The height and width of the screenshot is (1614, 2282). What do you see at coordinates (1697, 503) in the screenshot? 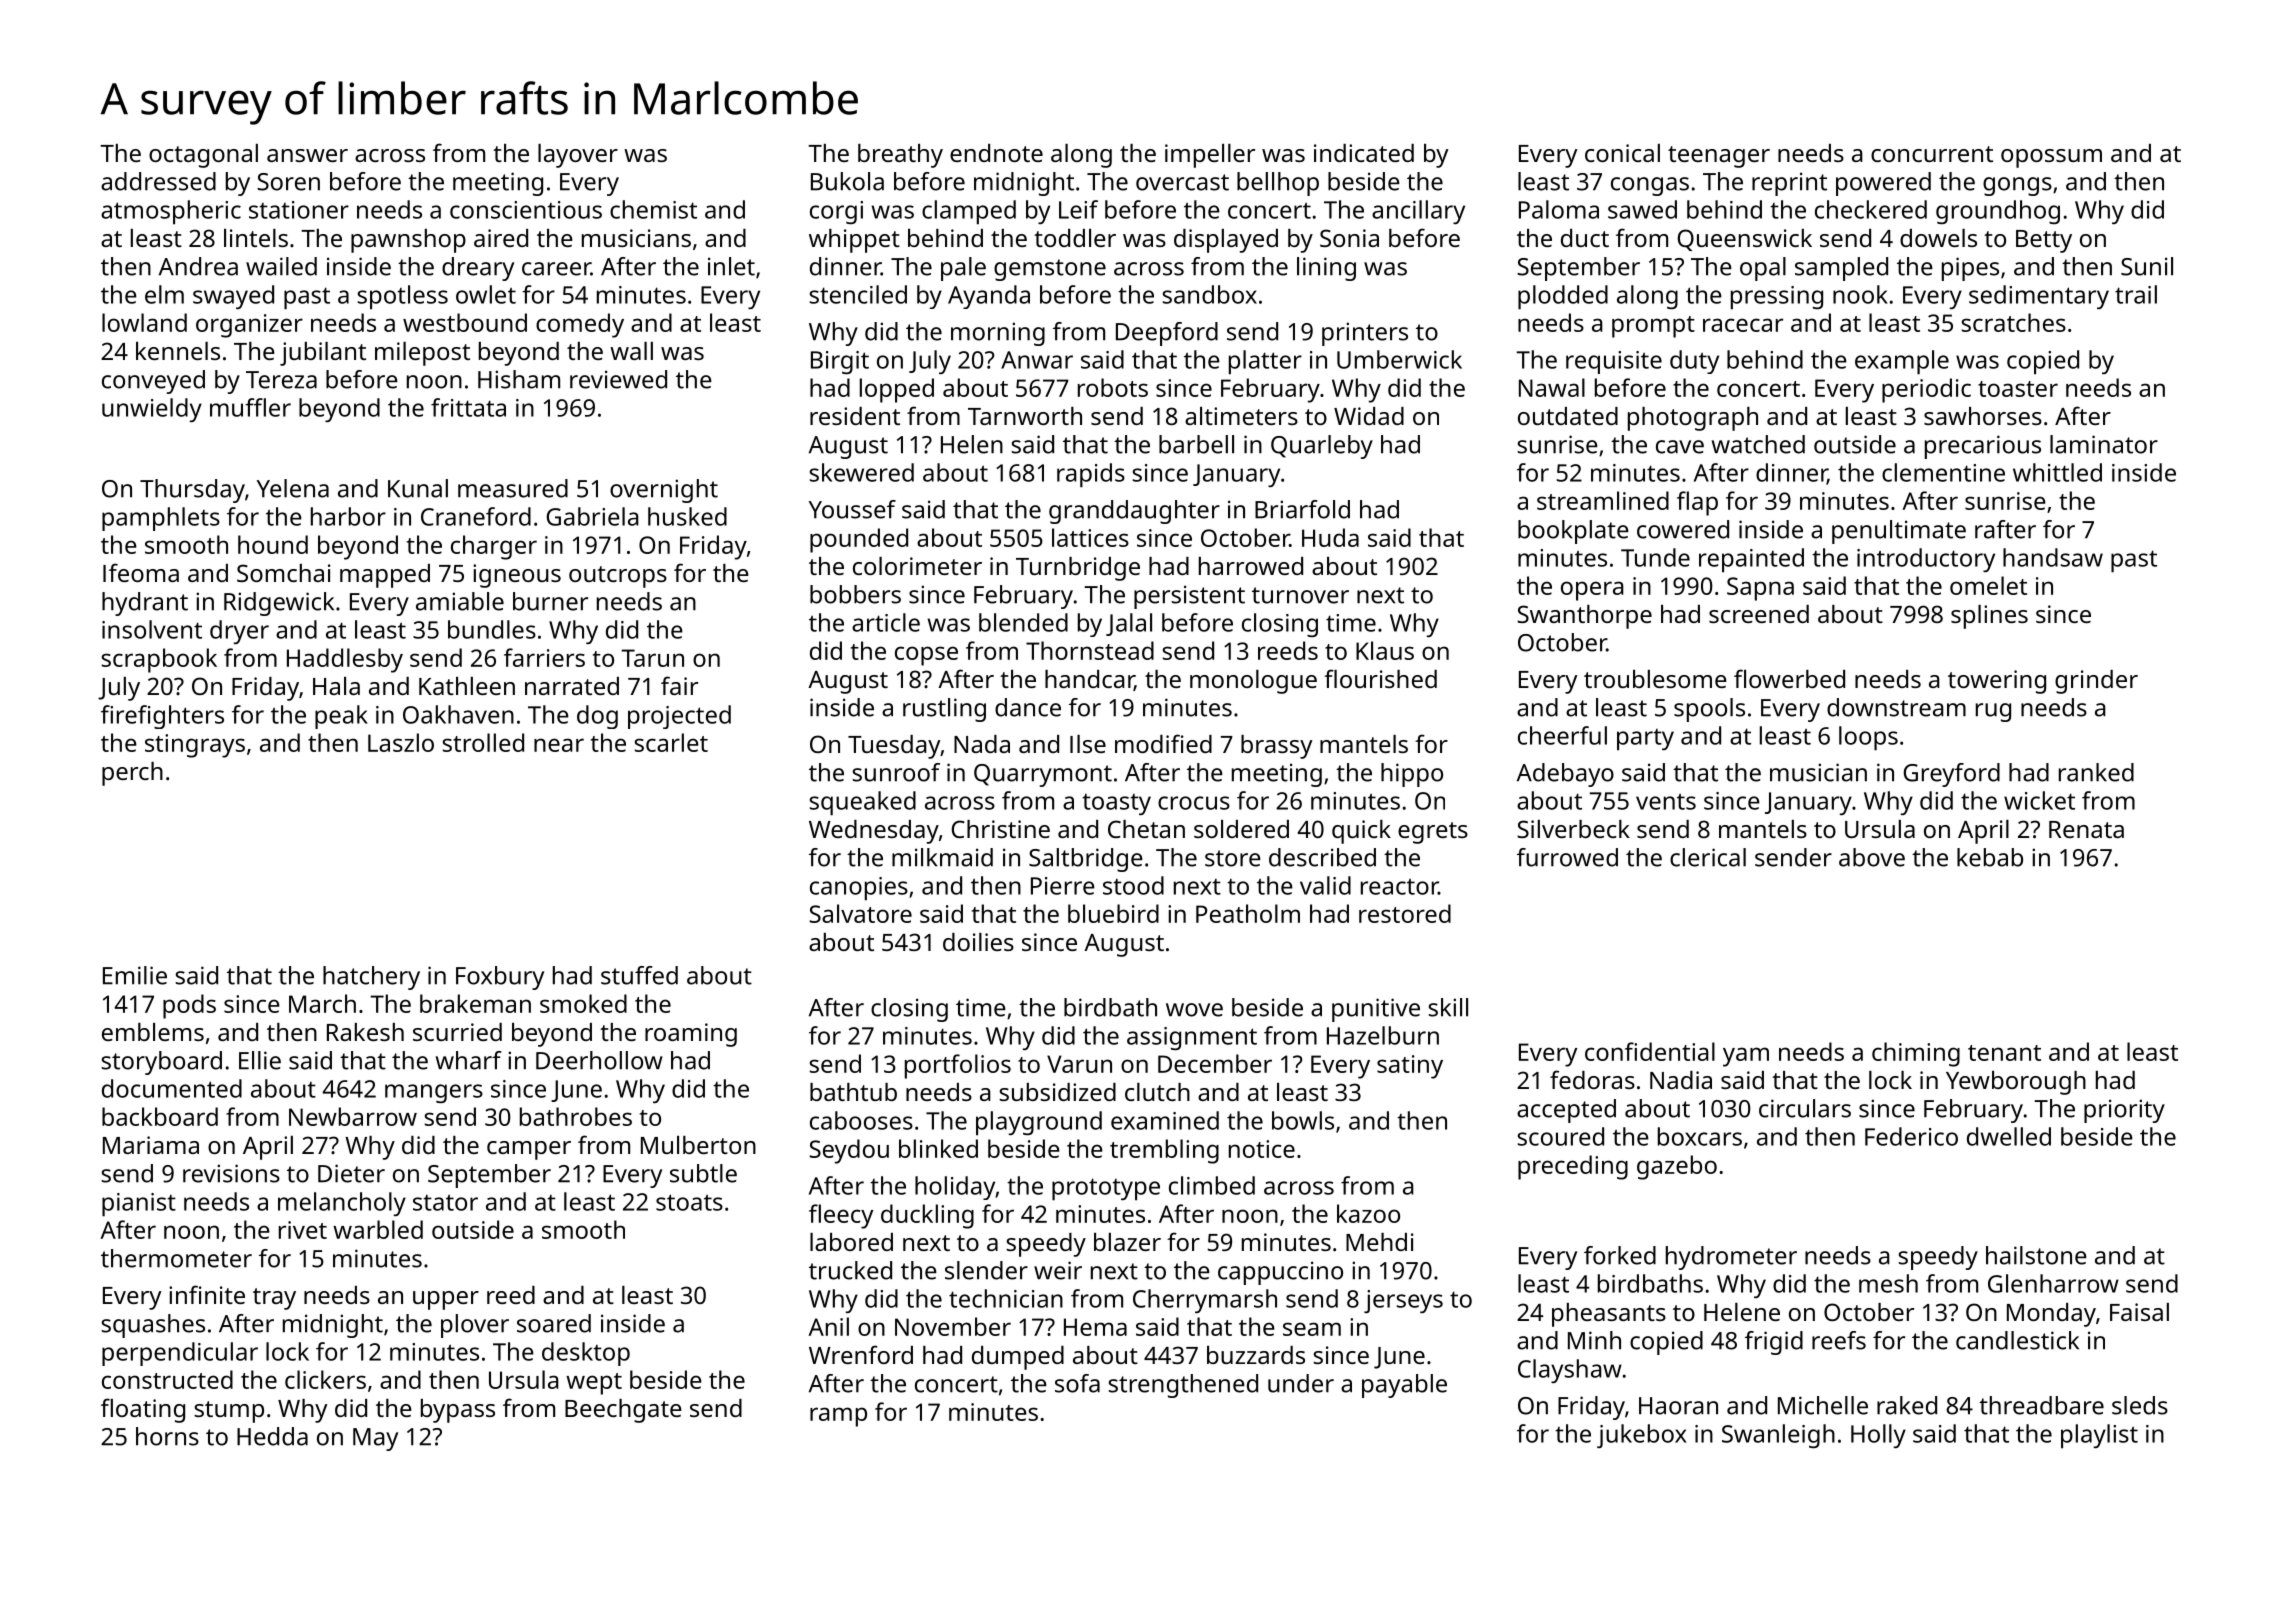
I see `flap` at bounding box center [1697, 503].
